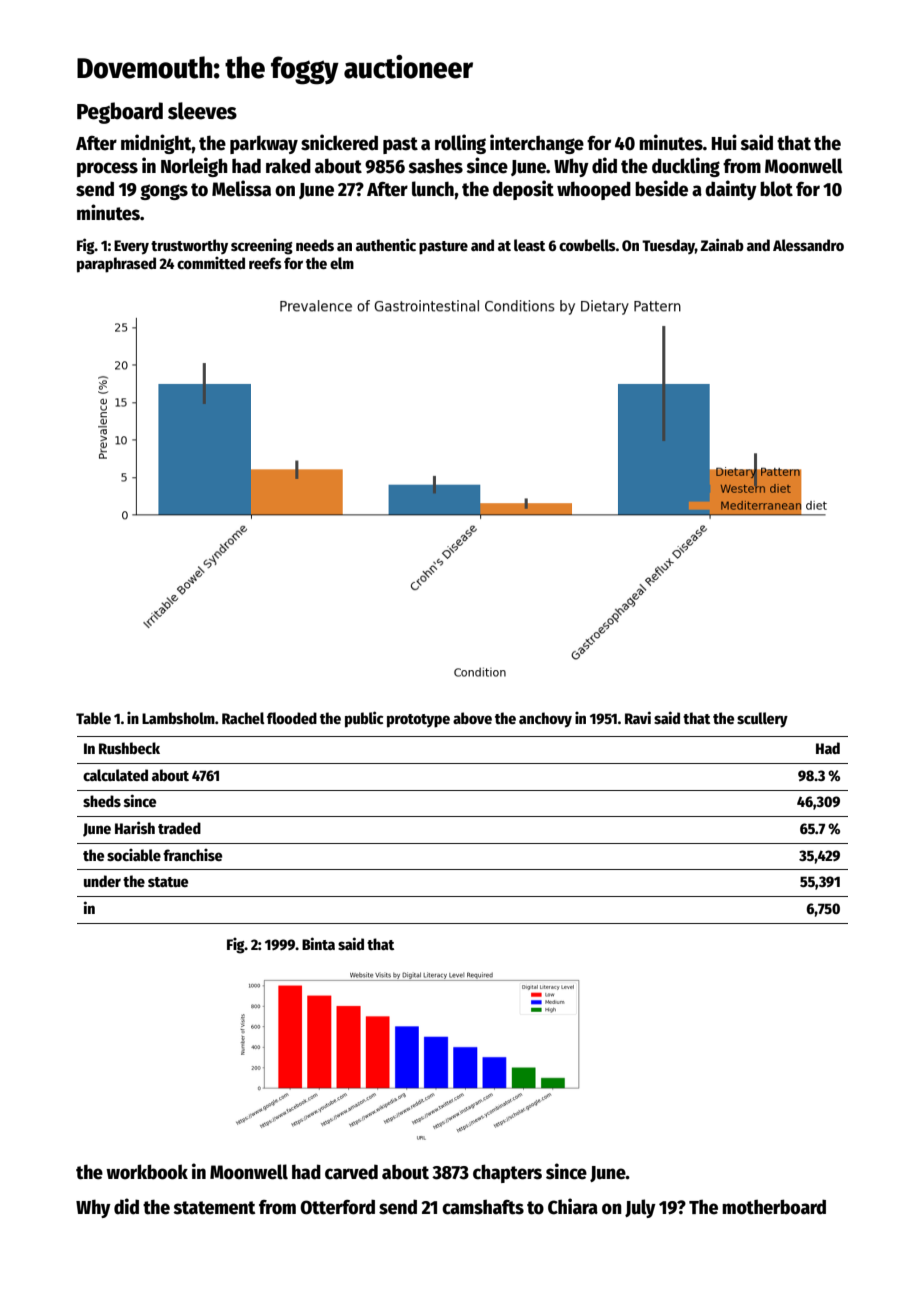  What do you see at coordinates (386, 244) in the screenshot?
I see `authentic` at bounding box center [386, 244].
